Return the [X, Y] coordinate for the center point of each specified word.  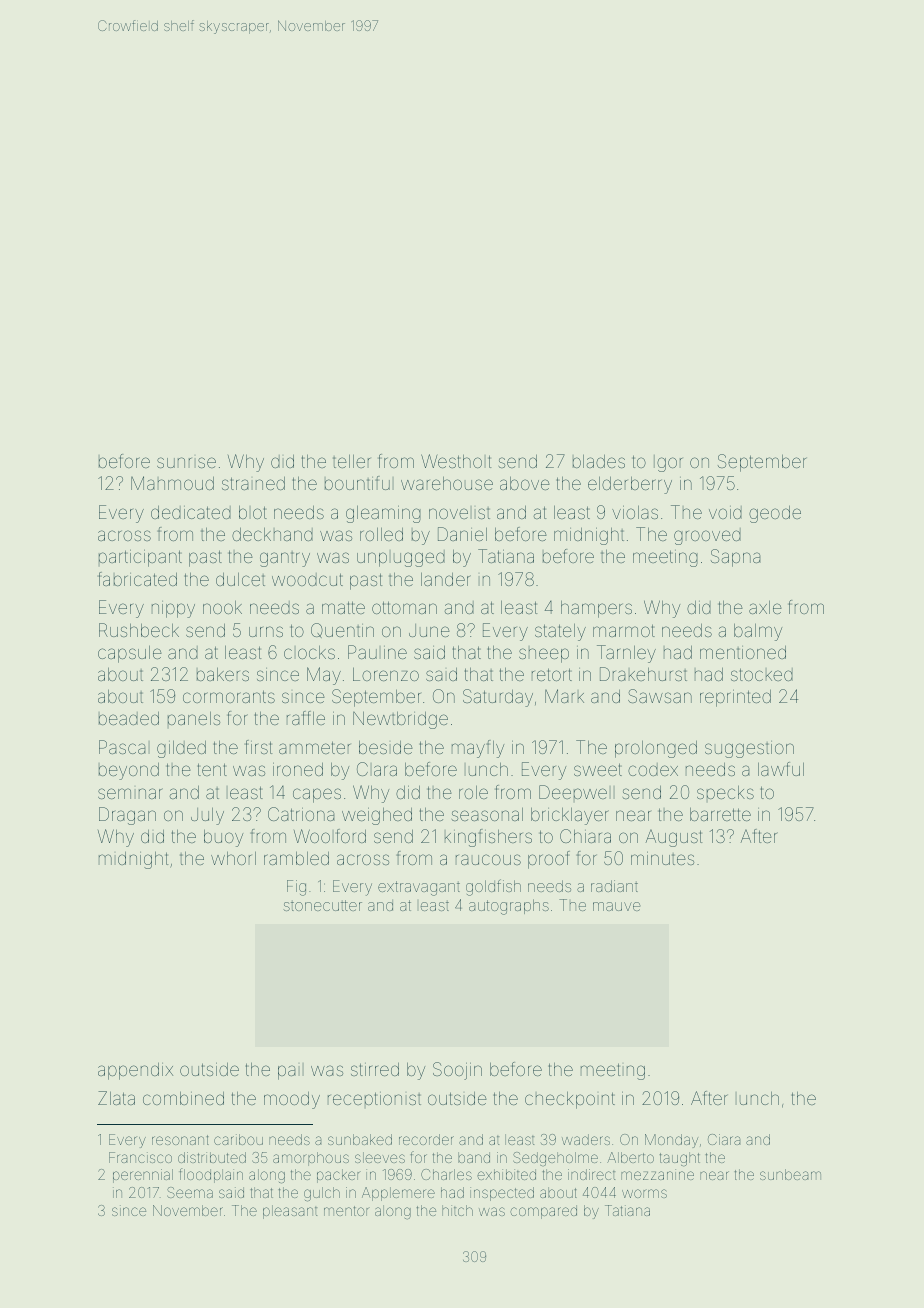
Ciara [724, 1139]
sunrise [186, 462]
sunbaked [360, 1139]
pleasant [290, 1212]
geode [775, 514]
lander [446, 579]
